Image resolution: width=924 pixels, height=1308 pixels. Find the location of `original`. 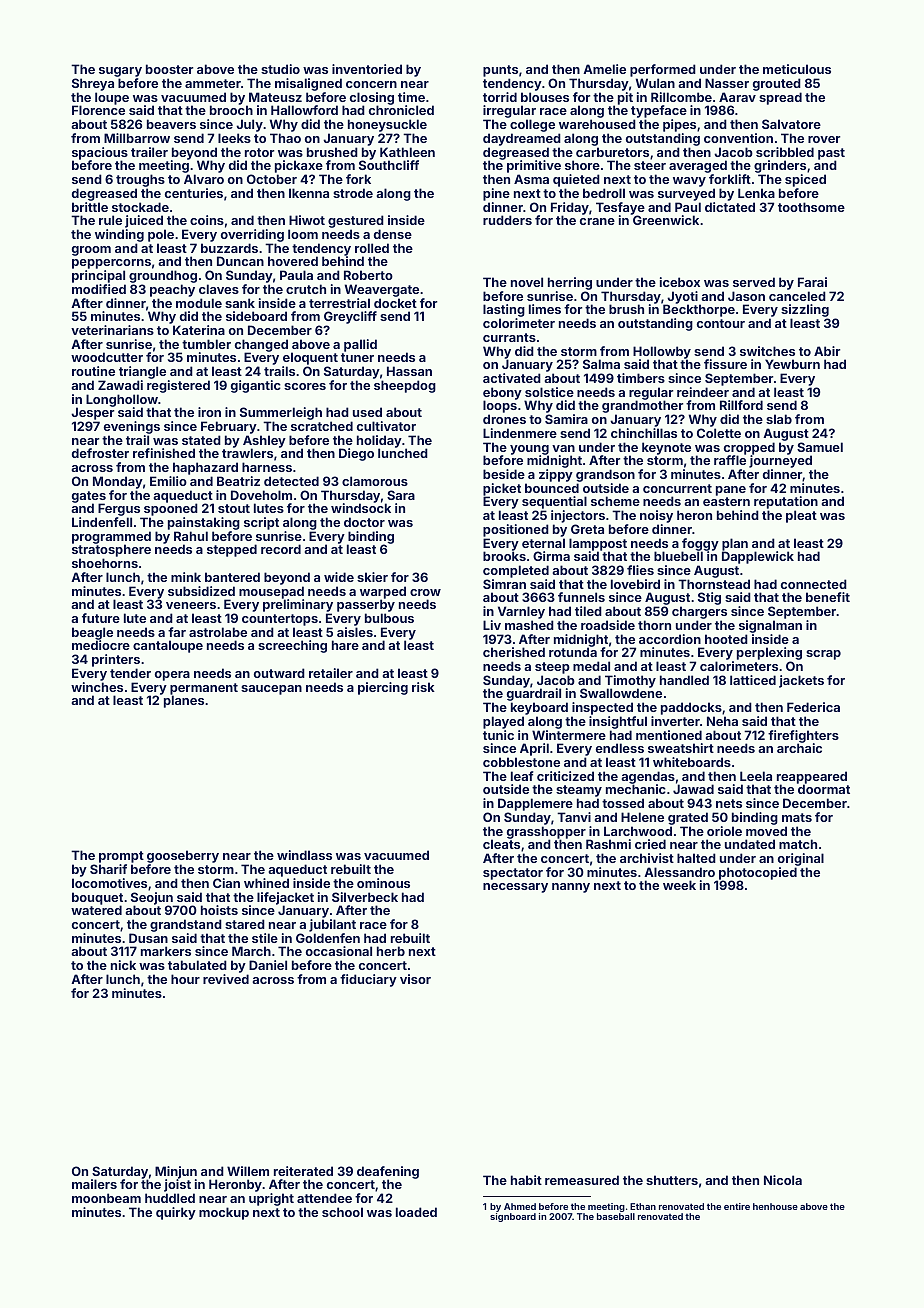

original is located at coordinates (801, 859).
